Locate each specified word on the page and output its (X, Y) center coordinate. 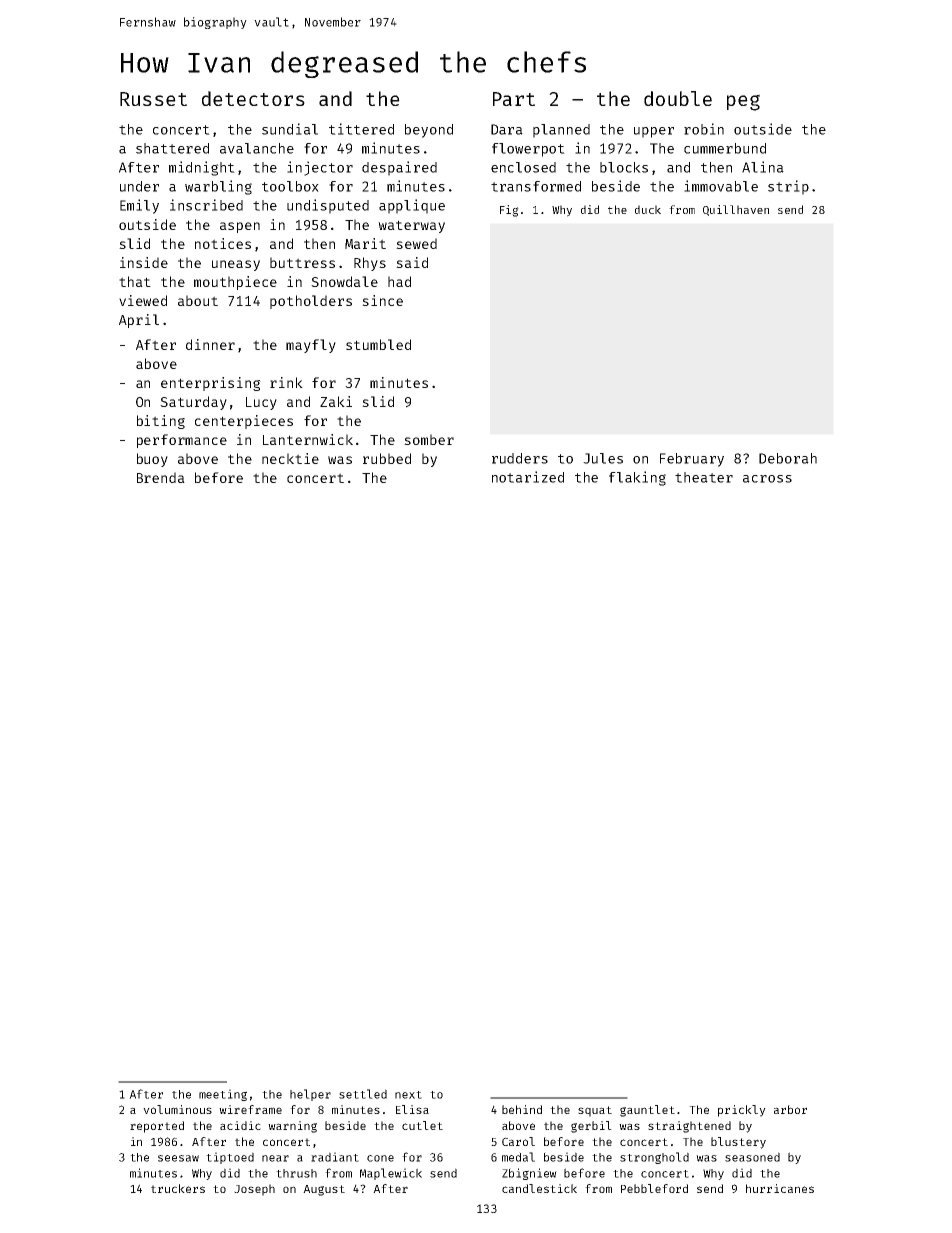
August (324, 1190)
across (767, 479)
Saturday (193, 403)
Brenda (161, 477)
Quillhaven (736, 210)
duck (648, 209)
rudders (520, 458)
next (408, 1095)
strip (788, 187)
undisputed (328, 206)
